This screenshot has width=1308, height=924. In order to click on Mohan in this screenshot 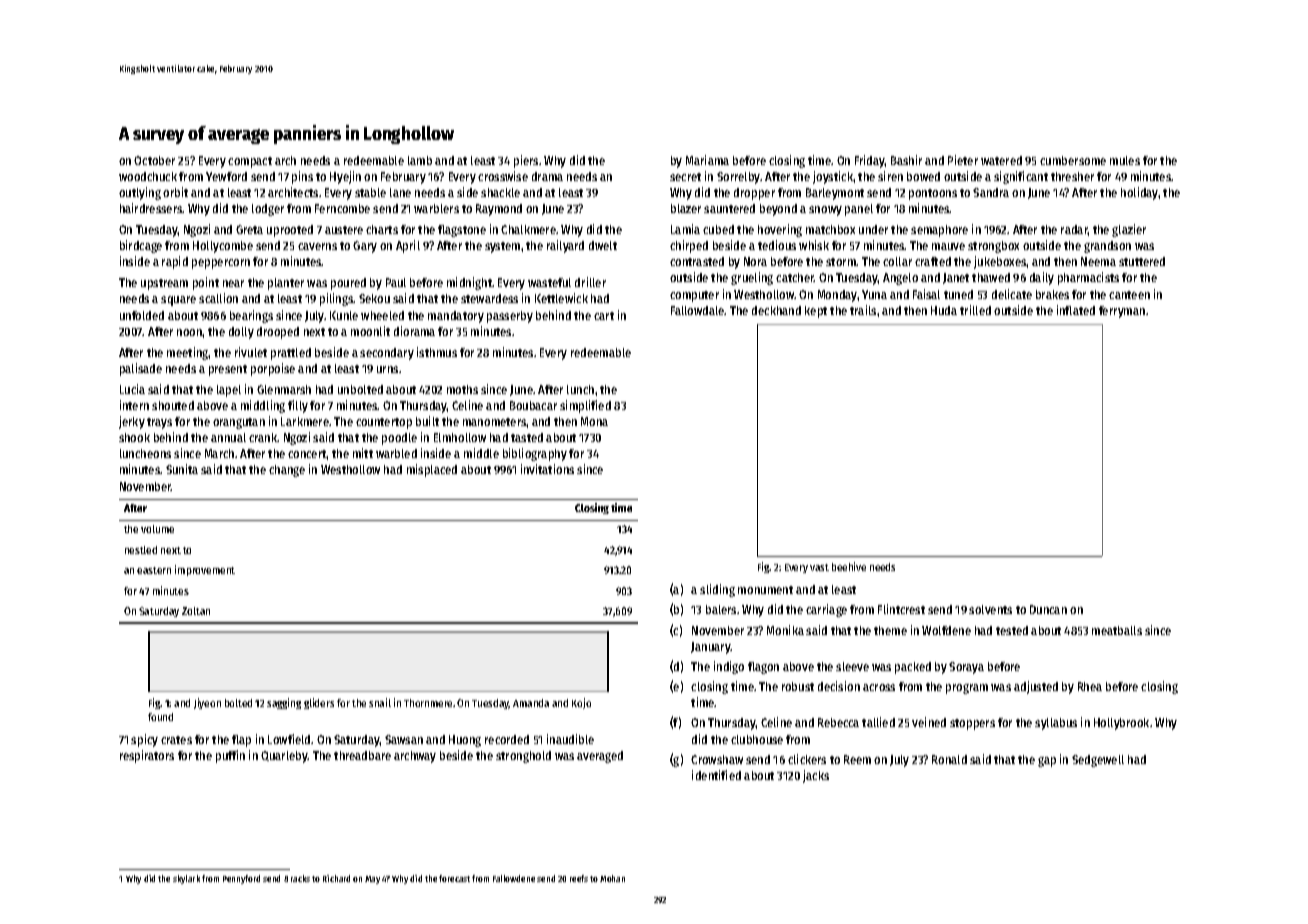, I will do `click(612, 878)`.
